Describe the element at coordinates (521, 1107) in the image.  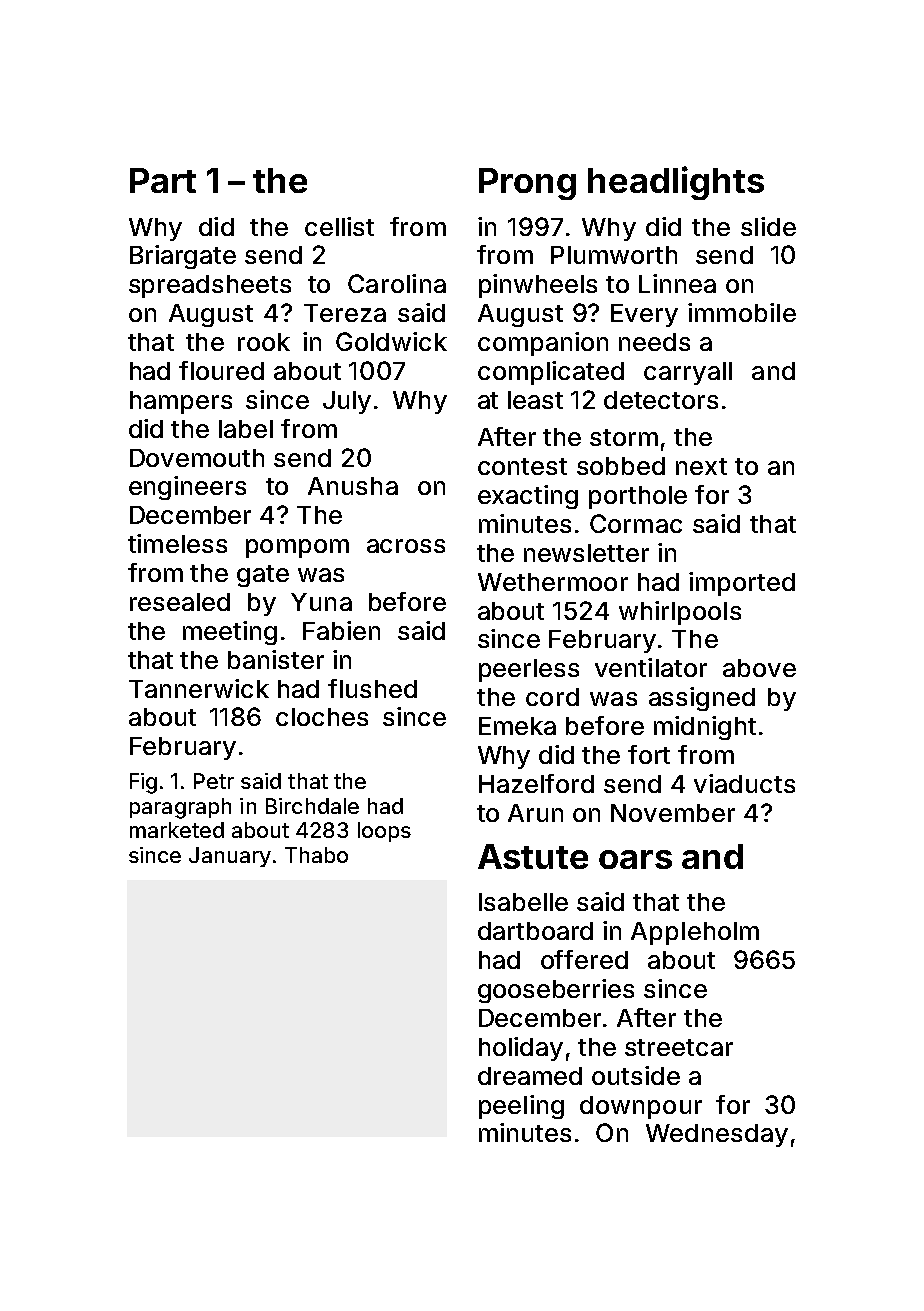
I see `peeling` at that location.
